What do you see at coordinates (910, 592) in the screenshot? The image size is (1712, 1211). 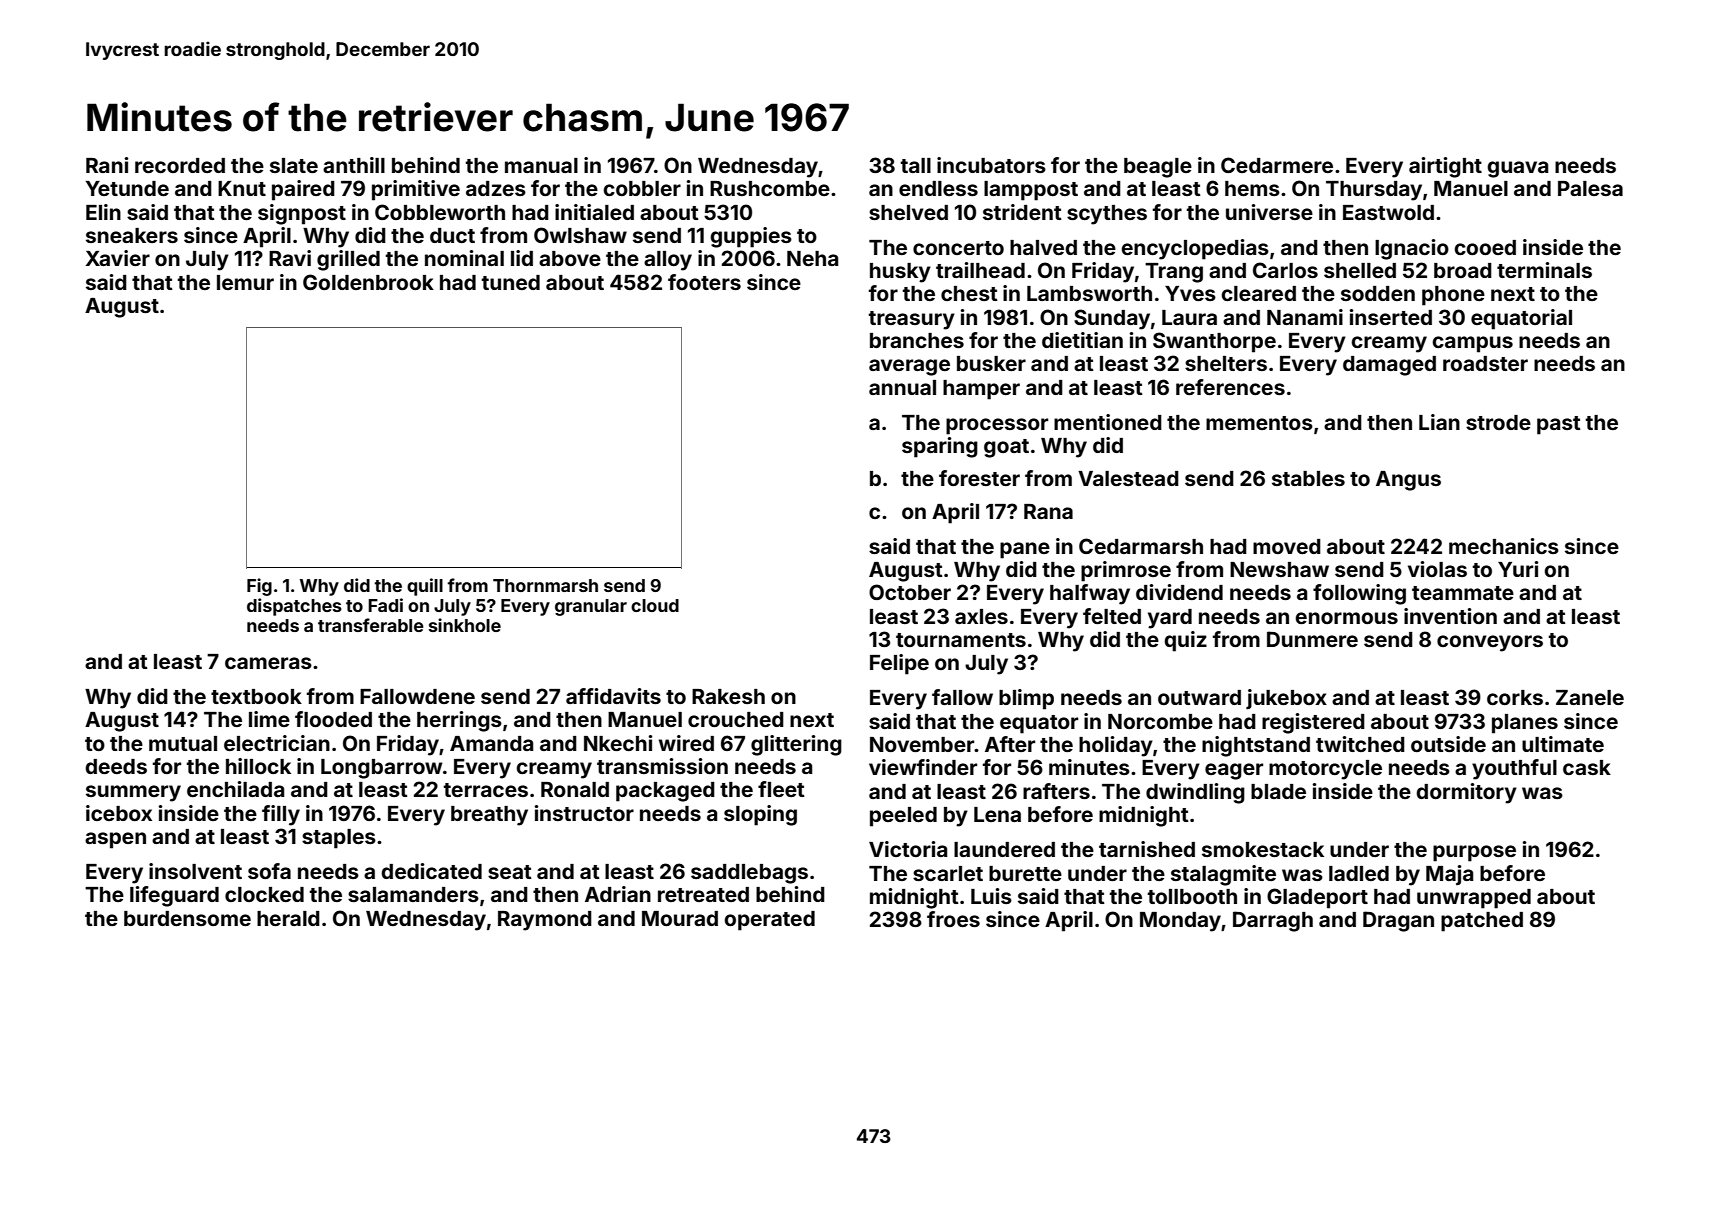 I see `October` at bounding box center [910, 592].
